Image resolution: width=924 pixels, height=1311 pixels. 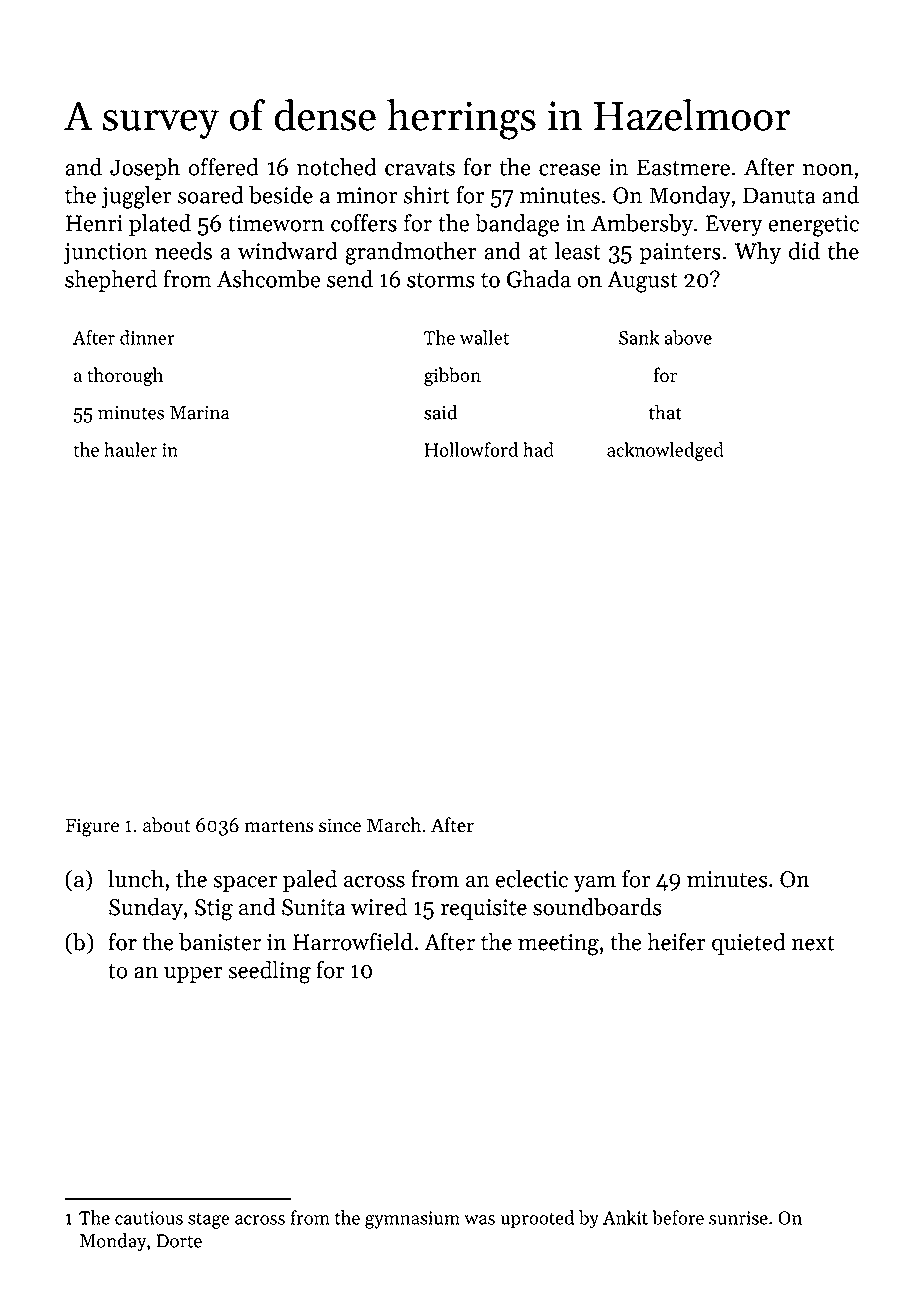 I want to click on Eastmere, so click(x=683, y=167).
